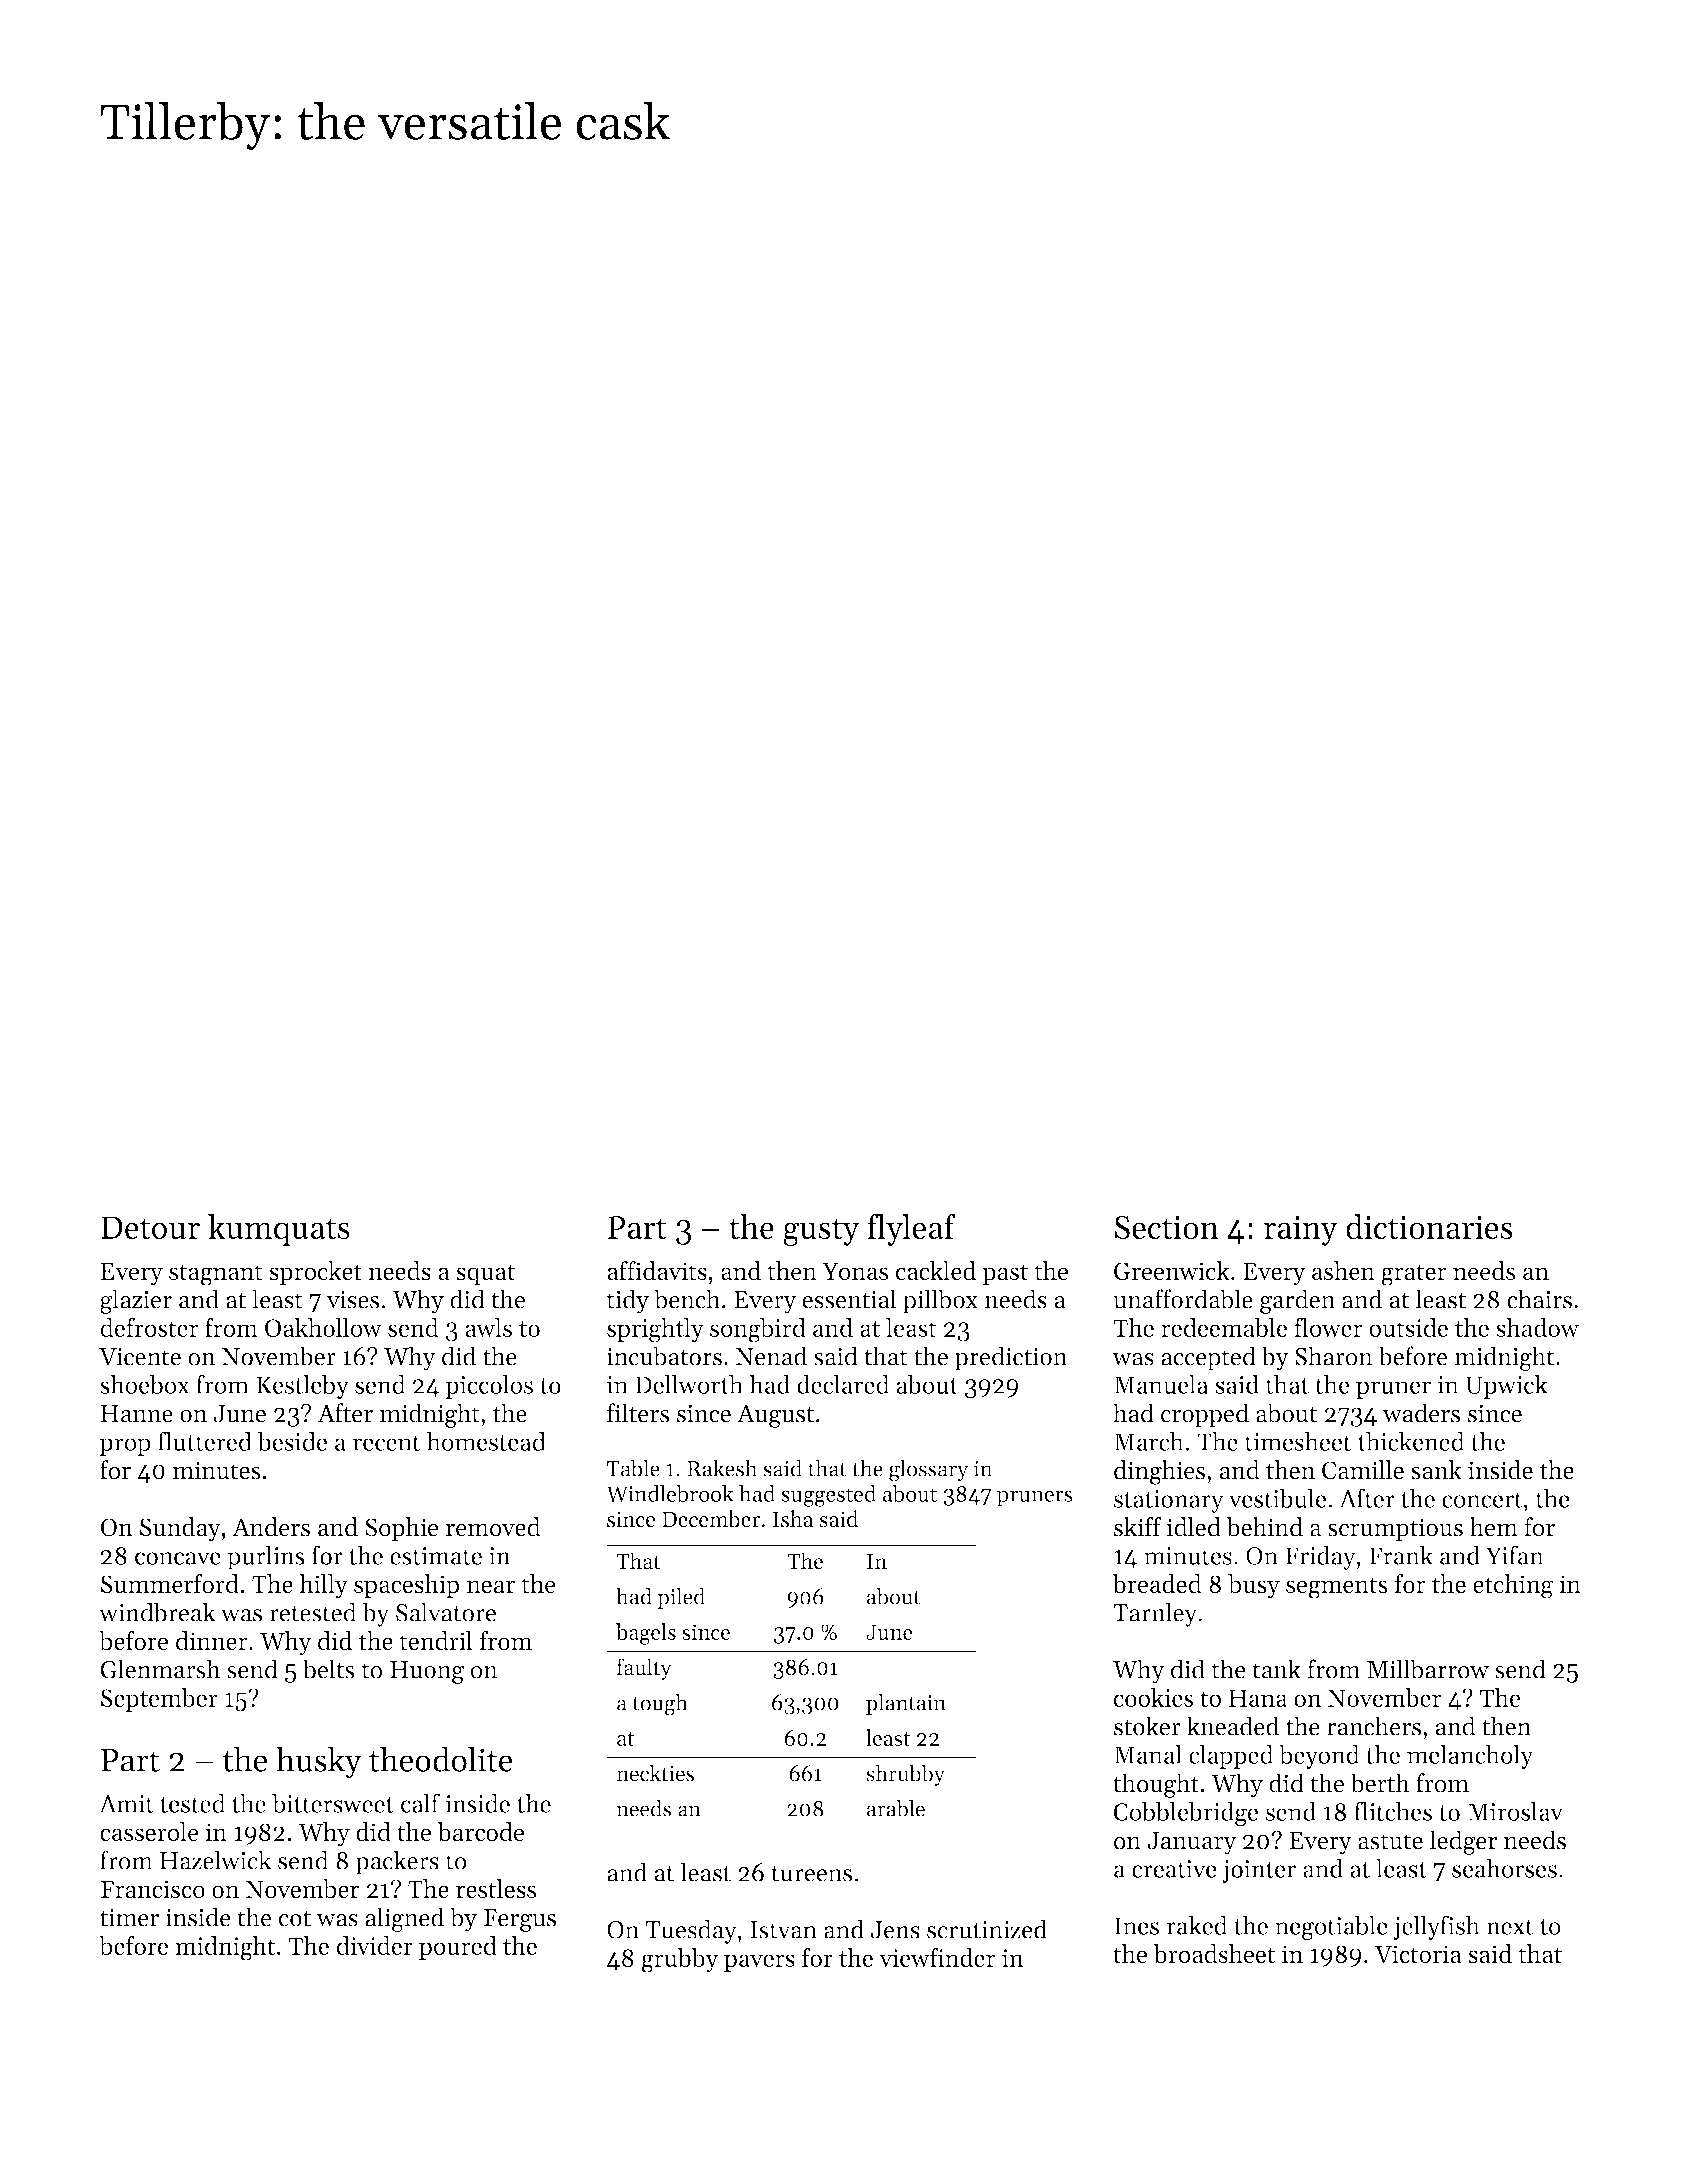 The height and width of the screenshot is (2178, 1683). Describe the element at coordinates (1421, 1413) in the screenshot. I see `waders` at that location.
